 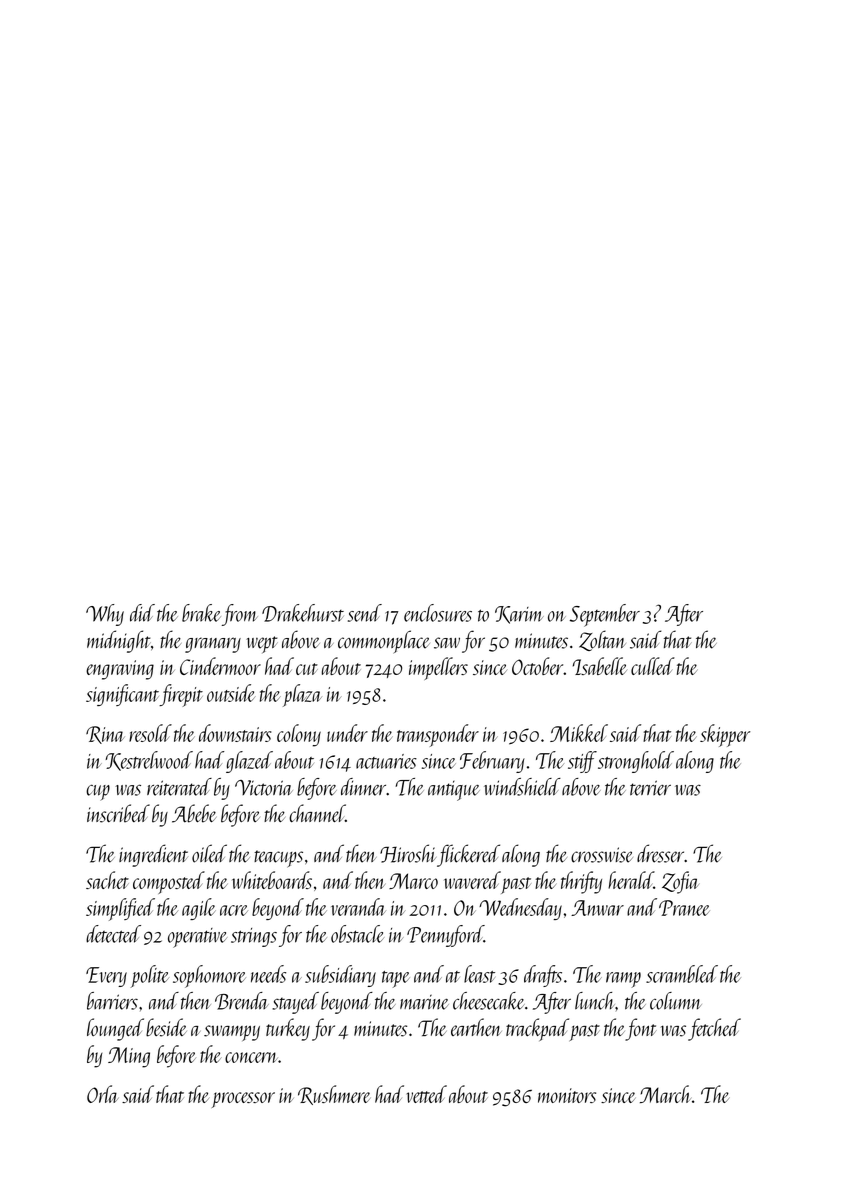 What do you see at coordinates (605, 615) in the screenshot?
I see `September` at bounding box center [605, 615].
